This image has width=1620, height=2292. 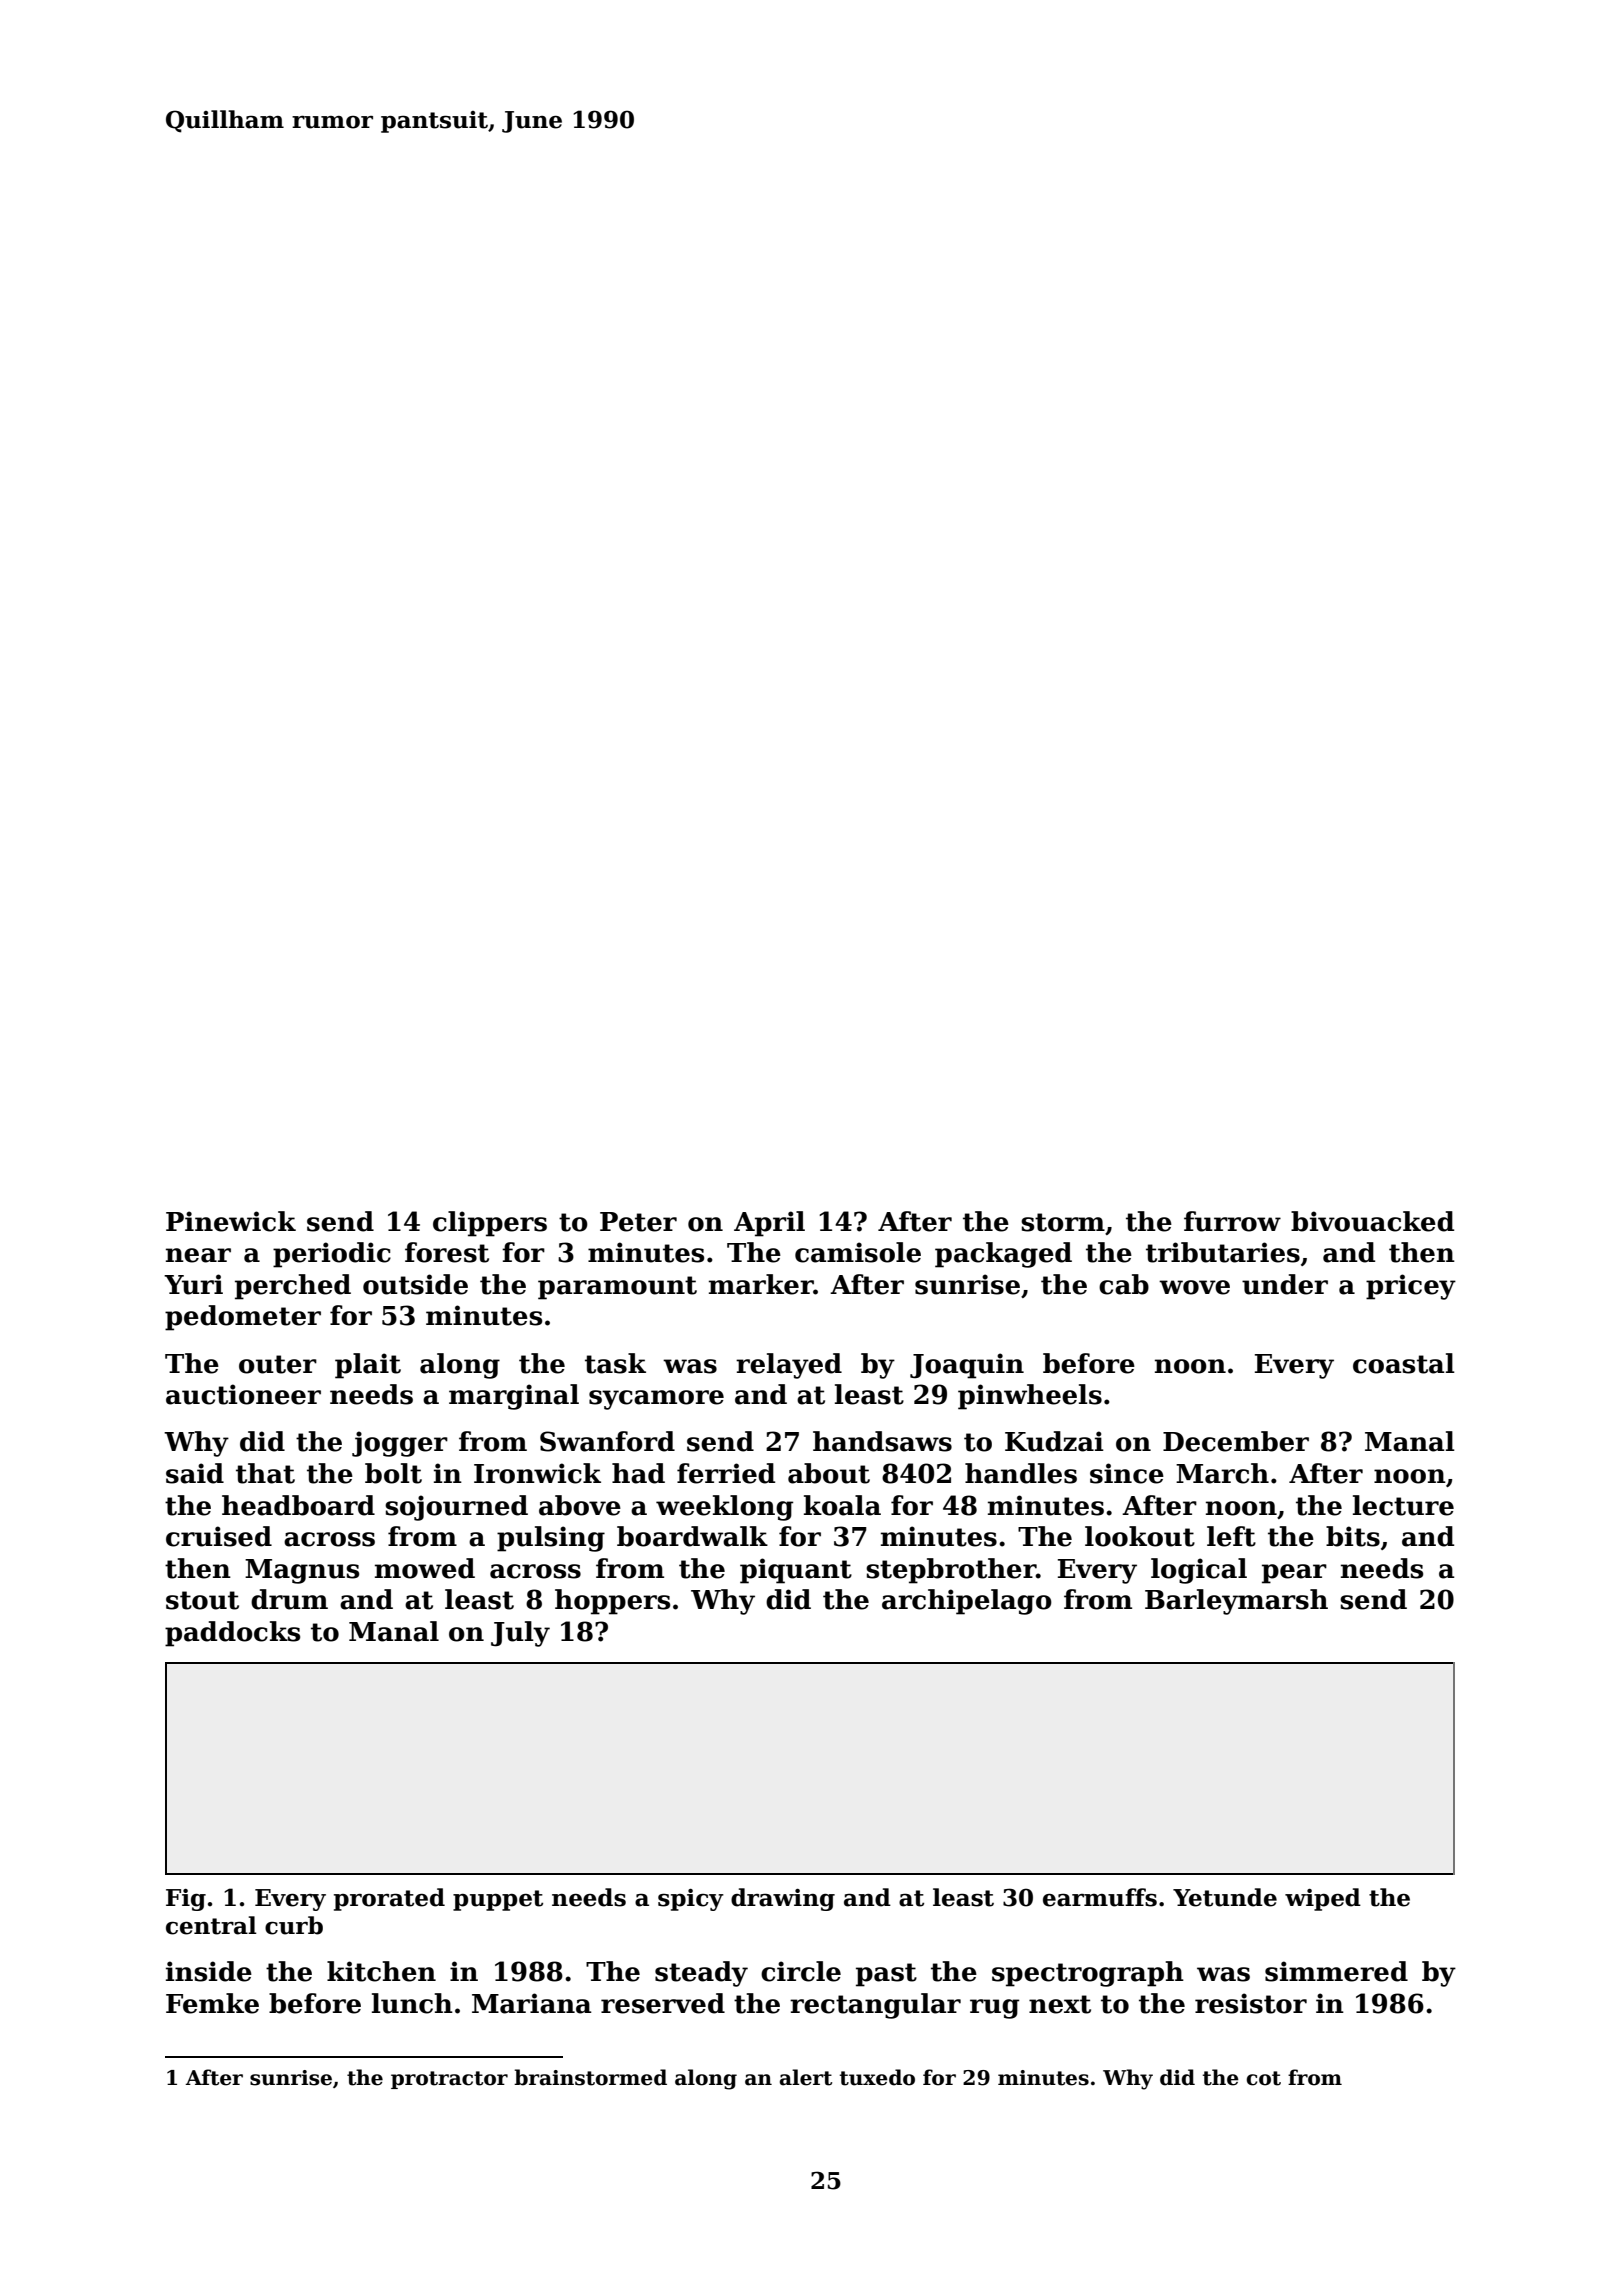 I want to click on clippers, so click(x=490, y=1224).
